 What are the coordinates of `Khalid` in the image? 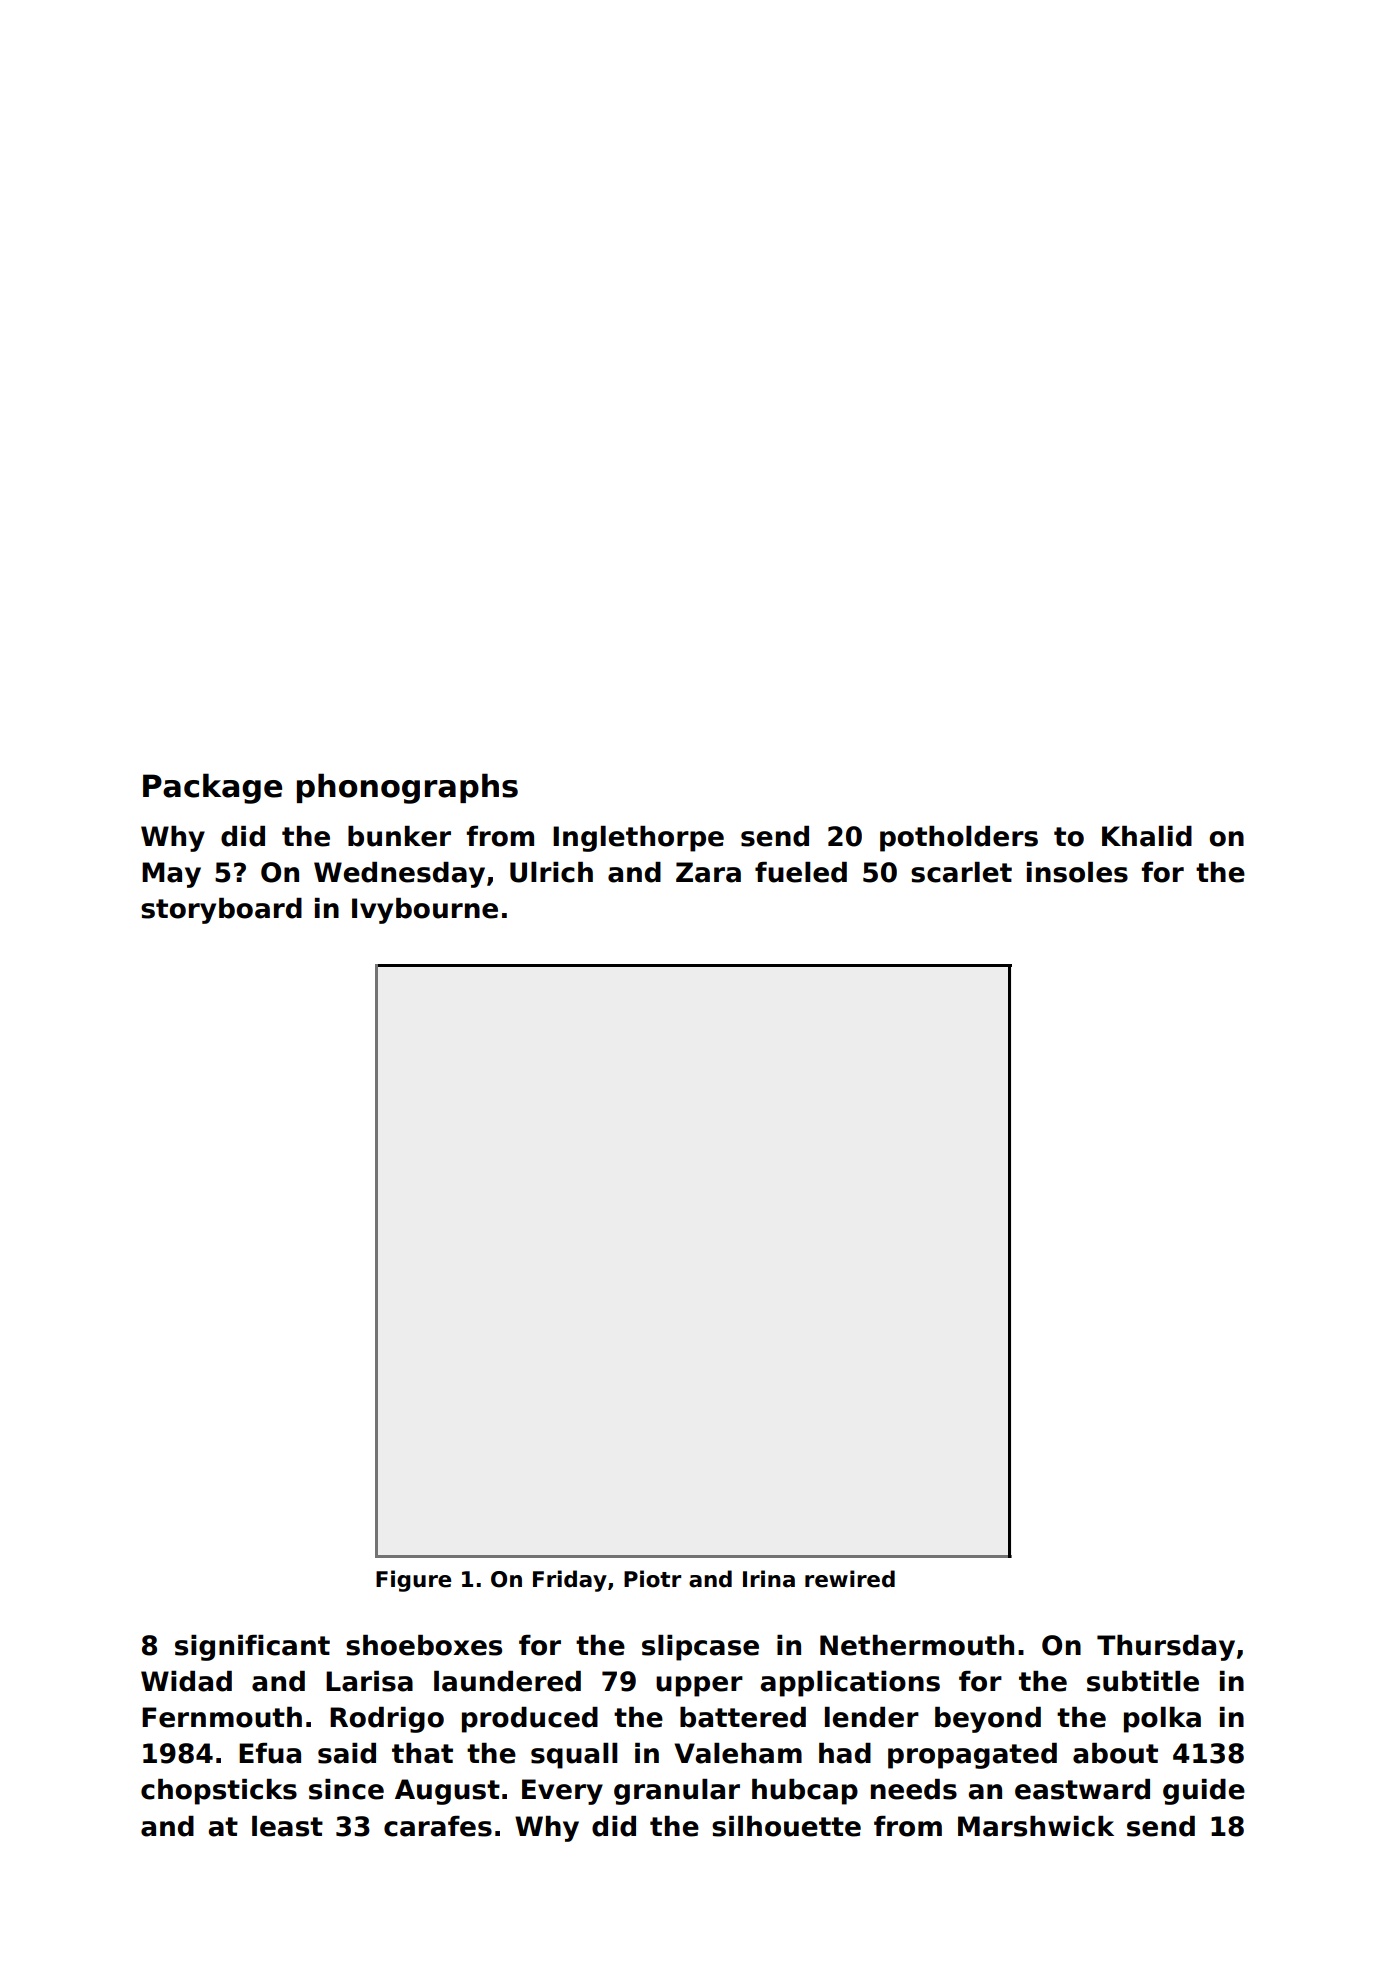 It's located at (1147, 836).
